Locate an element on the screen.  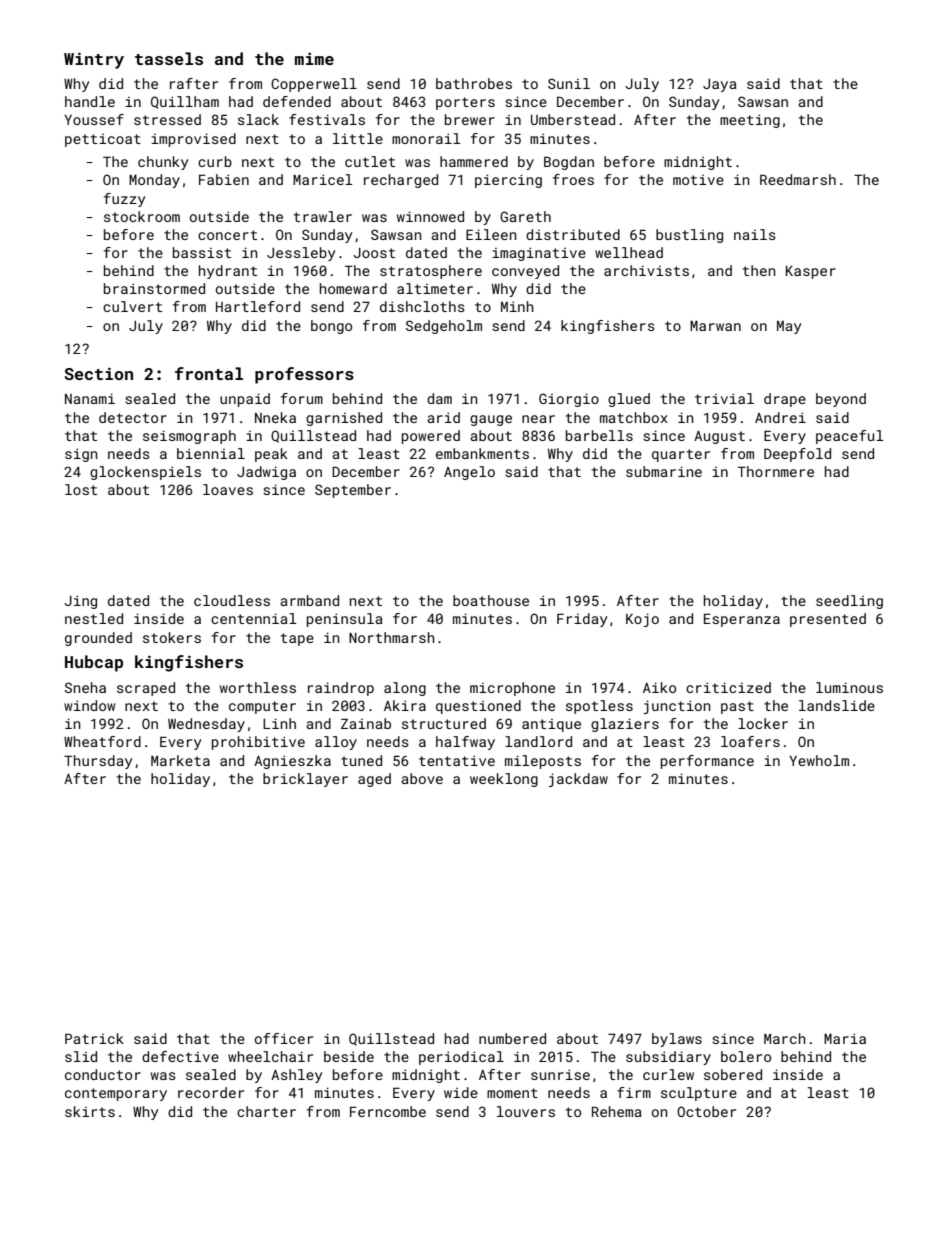
Kojo is located at coordinates (642, 620).
